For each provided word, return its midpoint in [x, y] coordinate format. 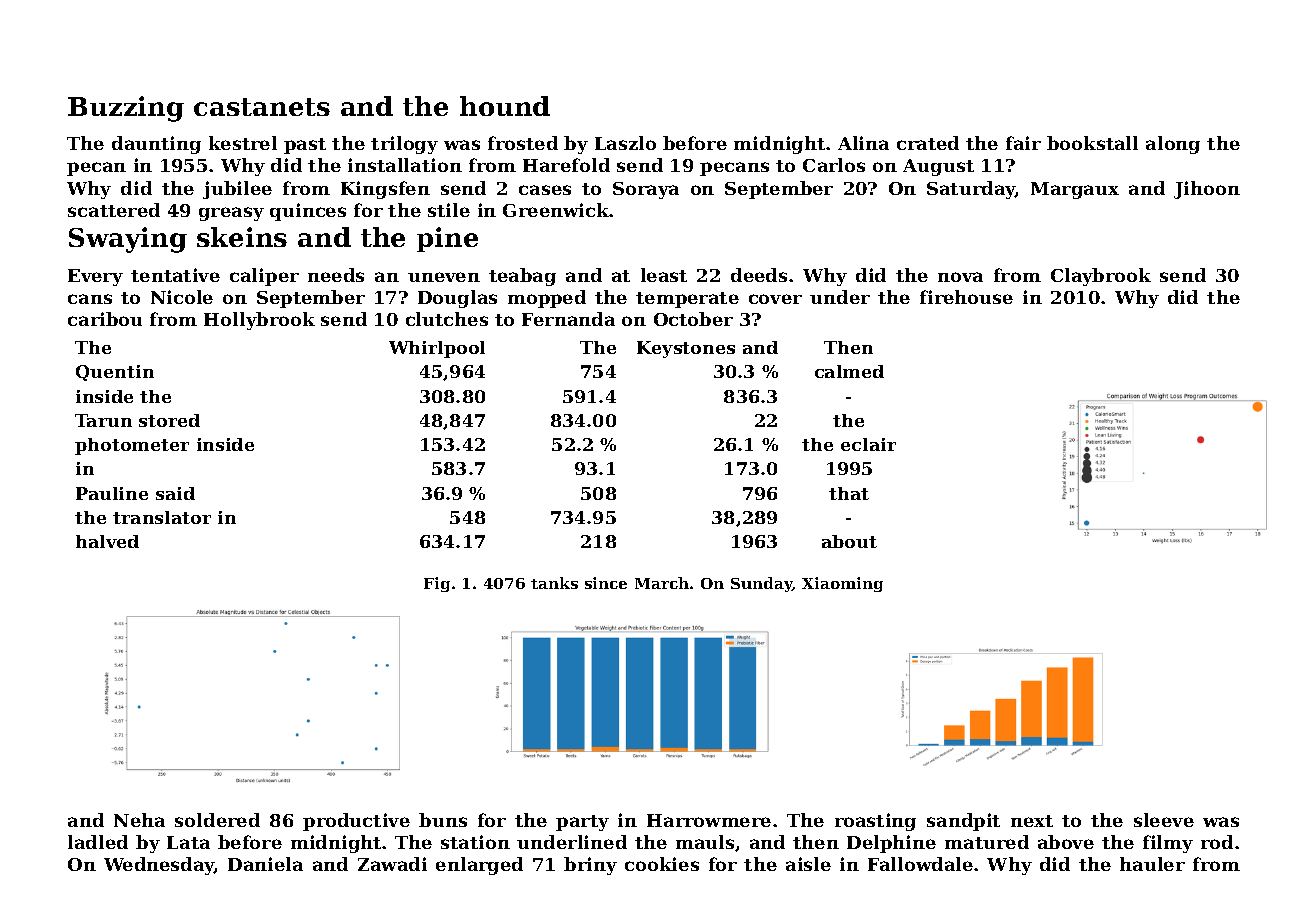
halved [107, 541]
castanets [262, 107]
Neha [139, 820]
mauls [705, 842]
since [606, 583]
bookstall [1092, 143]
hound [505, 106]
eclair [868, 444]
